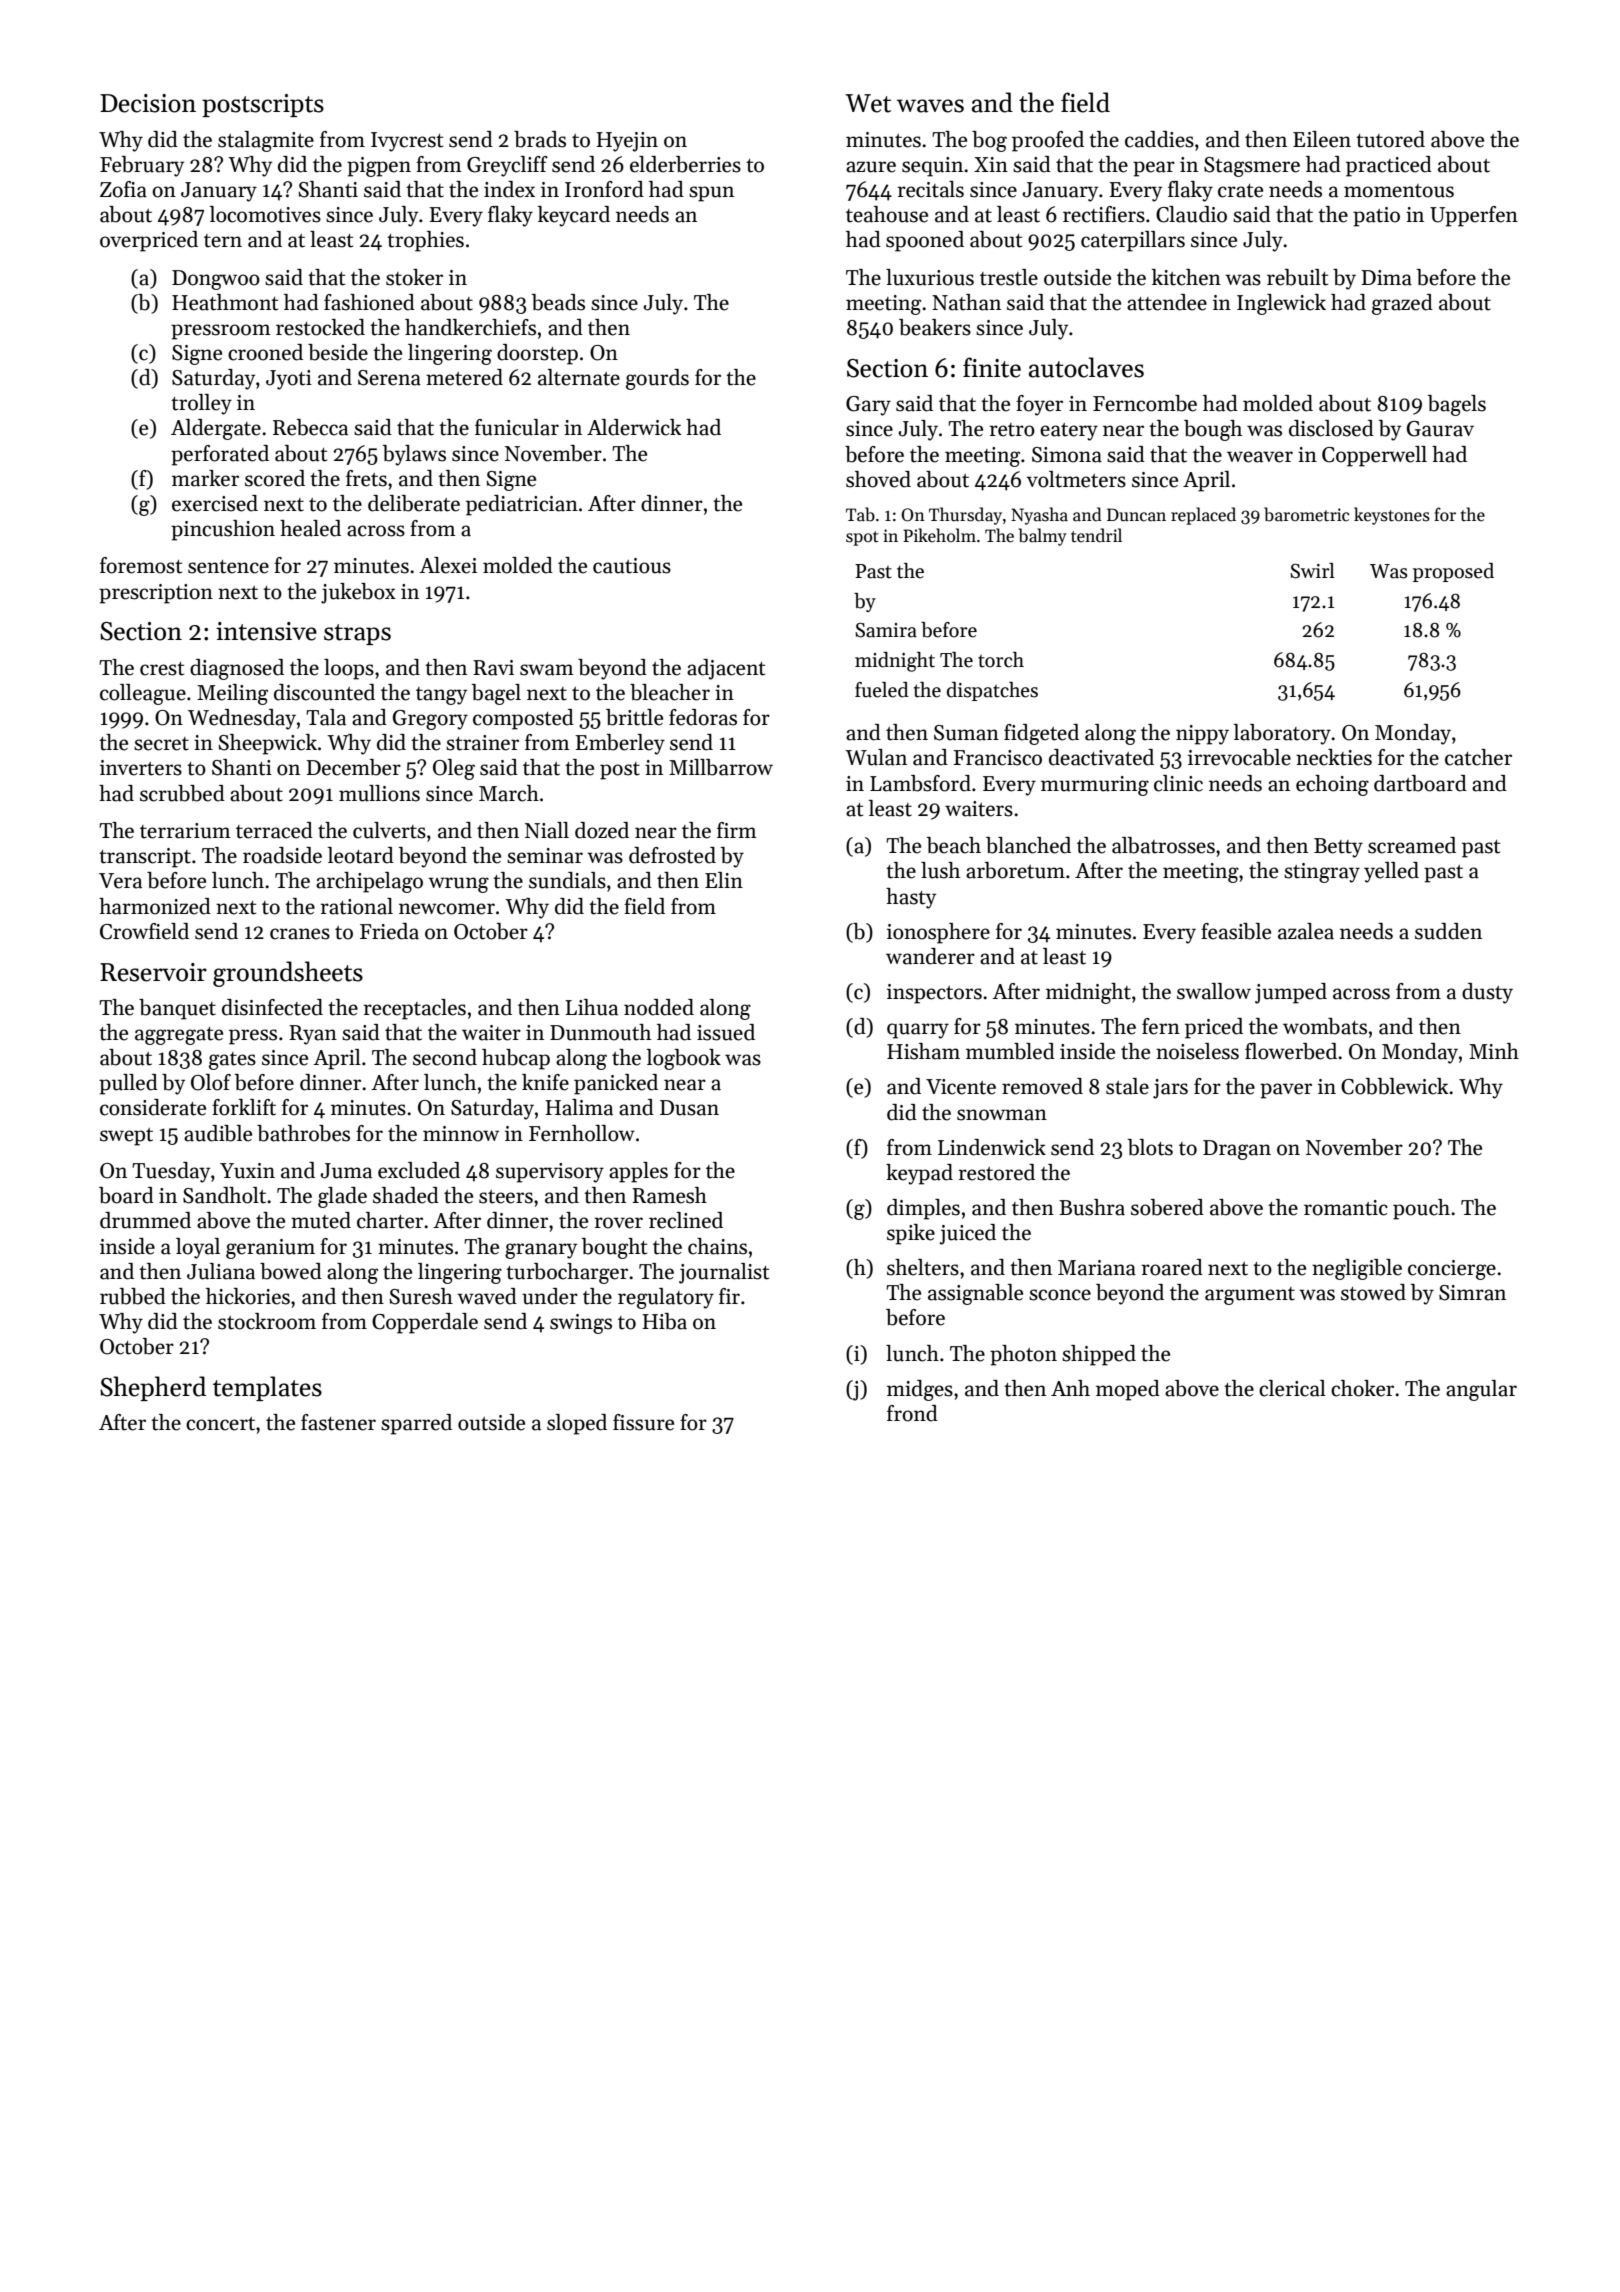 The height and width of the image is (2292, 1620). Describe the element at coordinates (689, 1108) in the image. I see `Dusan` at that location.
